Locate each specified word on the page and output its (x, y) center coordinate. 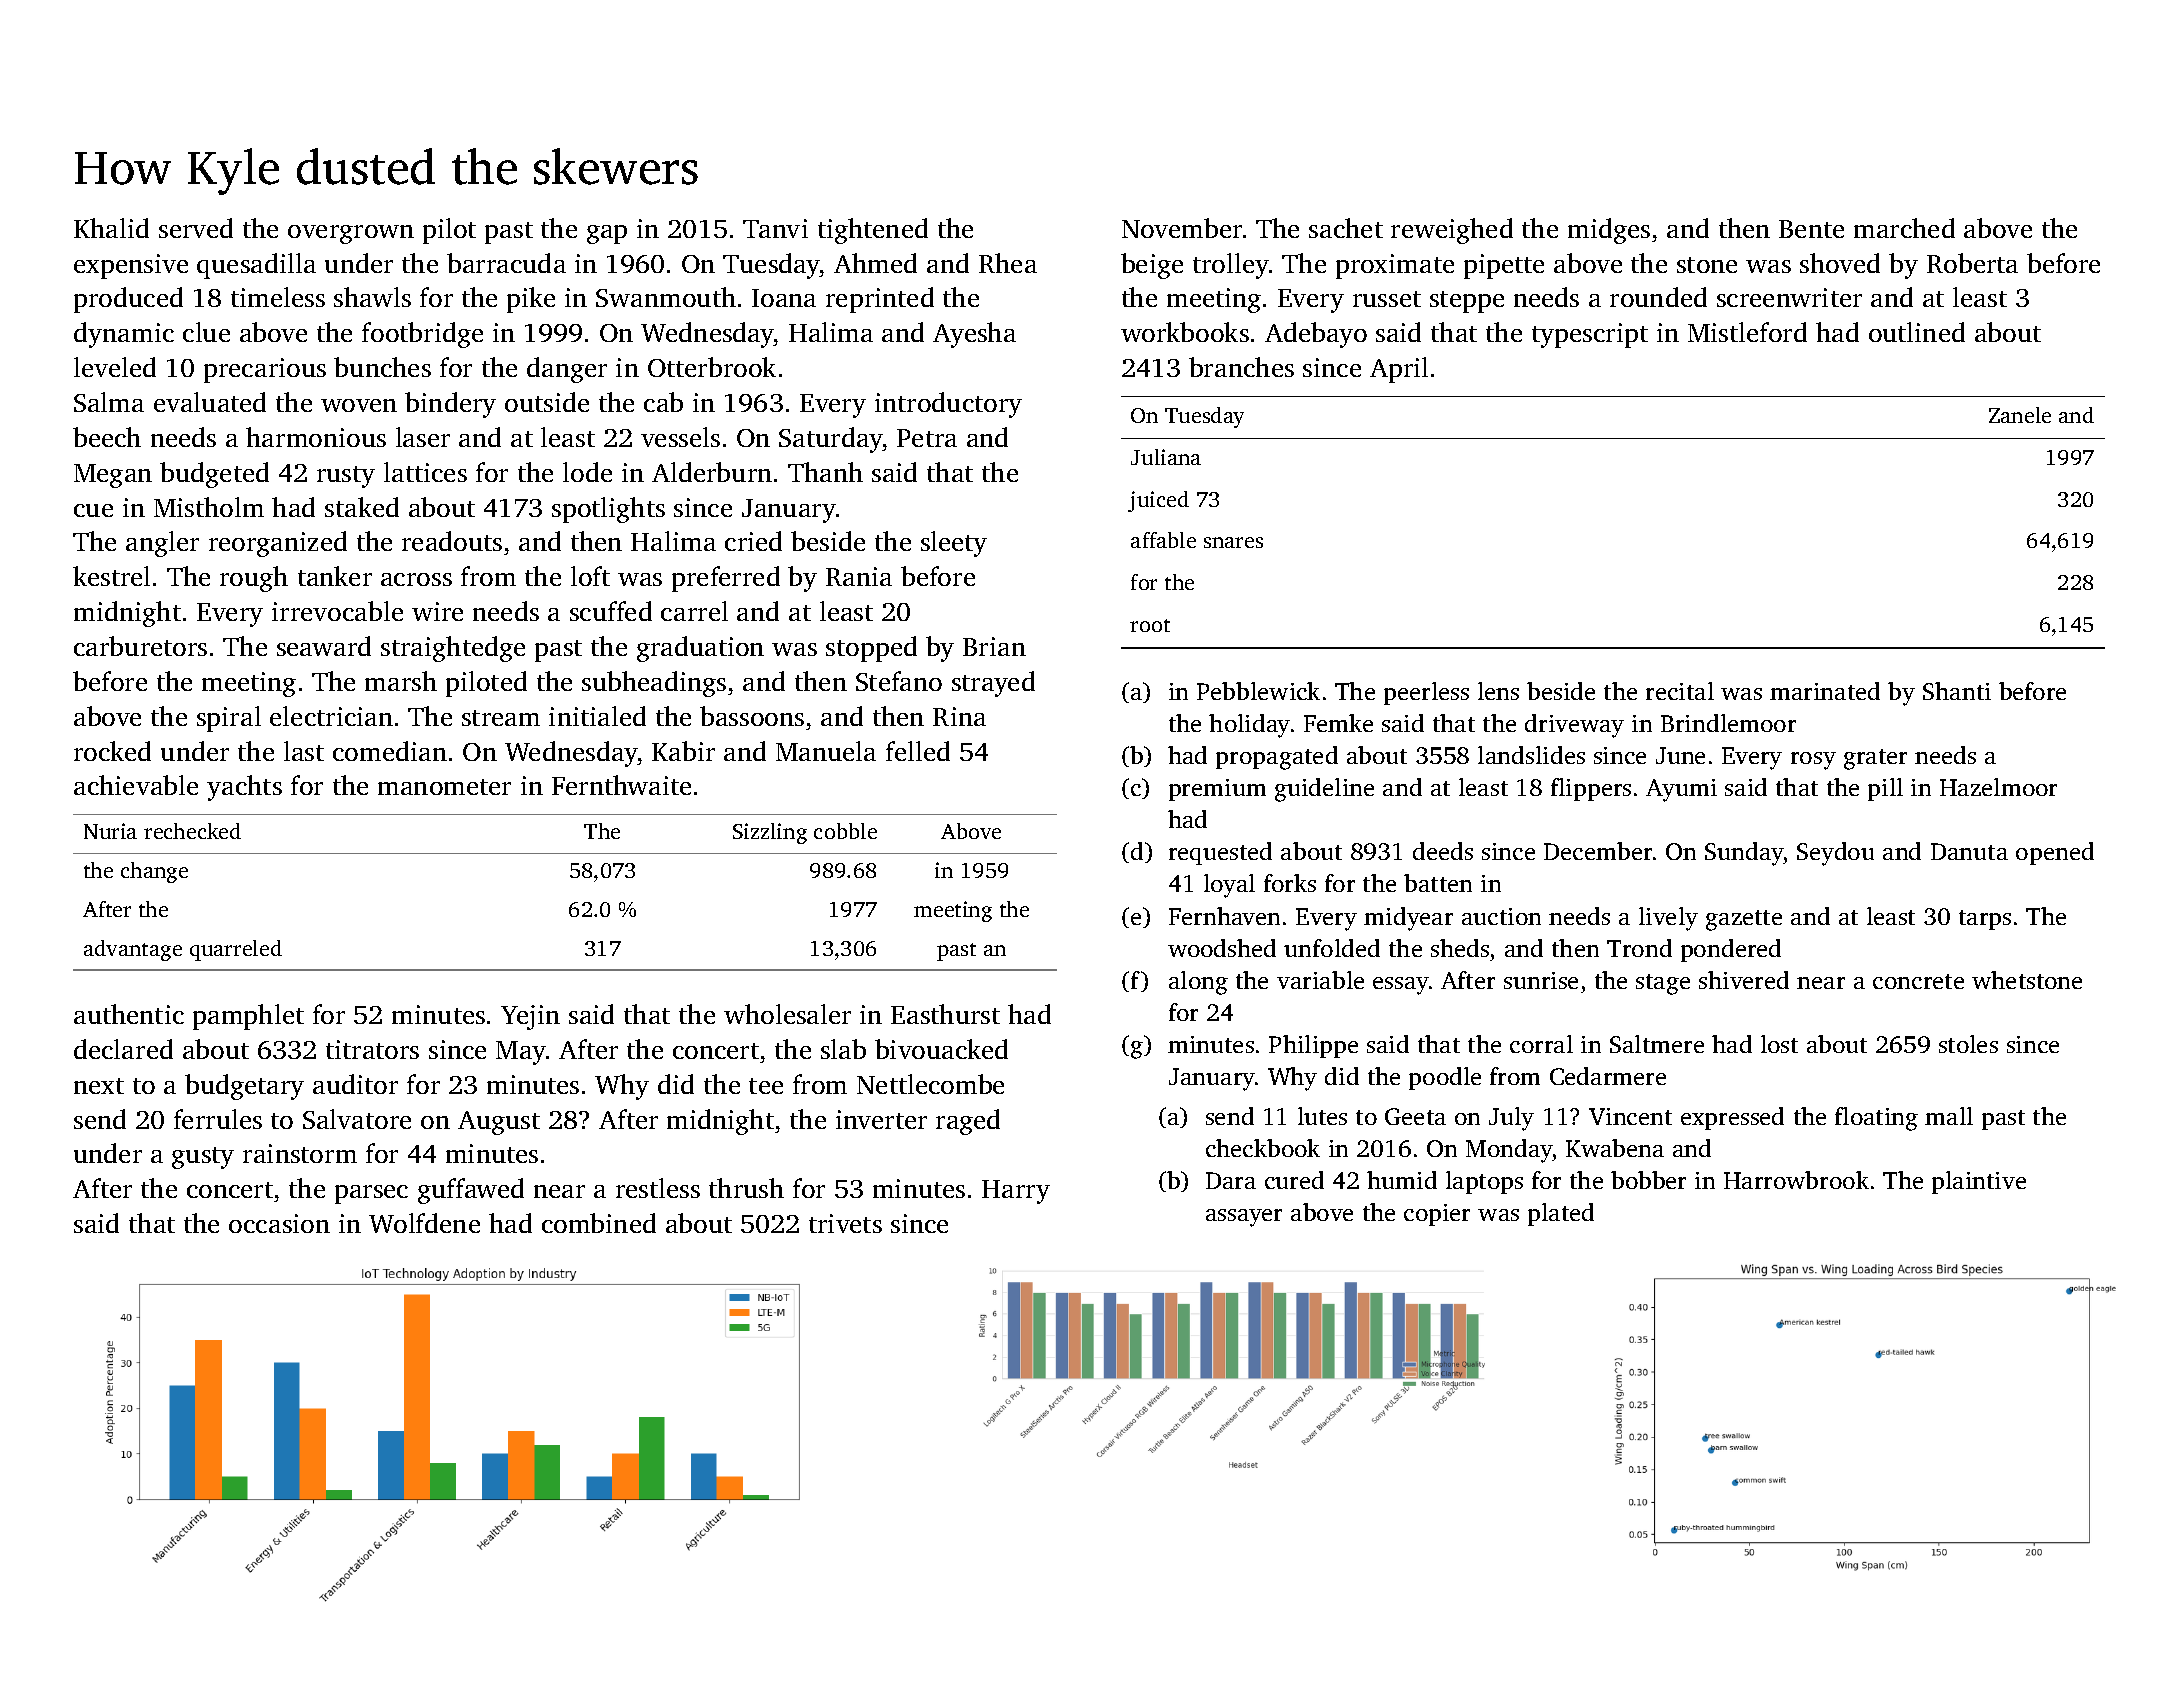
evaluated (210, 402)
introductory (948, 405)
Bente (1811, 229)
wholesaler (787, 1014)
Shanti (1957, 691)
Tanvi (775, 228)
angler (162, 544)
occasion (279, 1223)
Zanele (2020, 415)
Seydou (1835, 854)
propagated (1277, 758)
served (196, 228)
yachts (244, 788)
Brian (994, 646)
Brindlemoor (1728, 723)
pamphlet (248, 1017)
